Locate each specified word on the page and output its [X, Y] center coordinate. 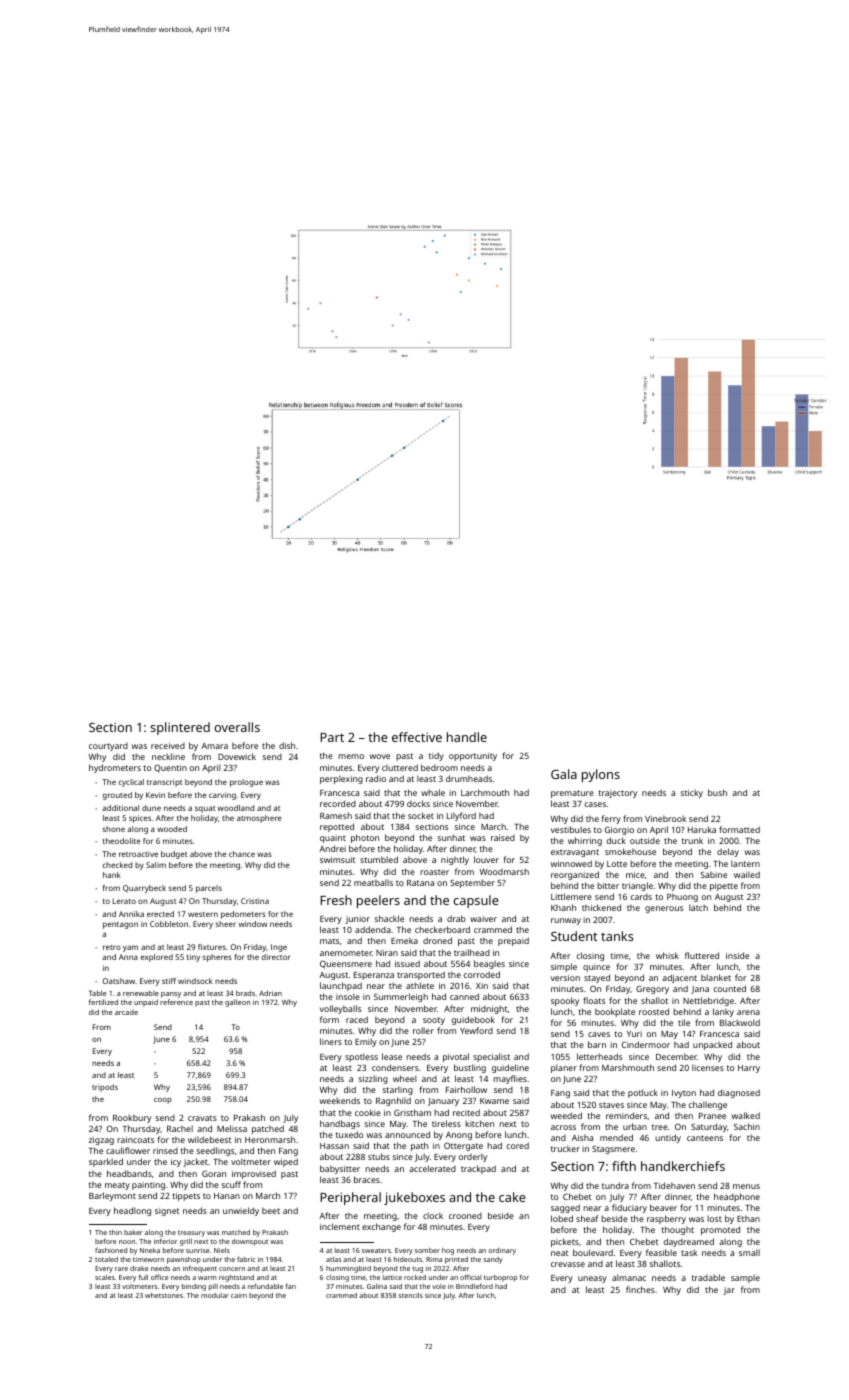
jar [729, 1291]
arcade [126, 1012]
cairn [239, 1295]
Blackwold [740, 1022]
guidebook [473, 1020]
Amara [214, 746]
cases [595, 804]
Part [332, 737]
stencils [410, 1295]
